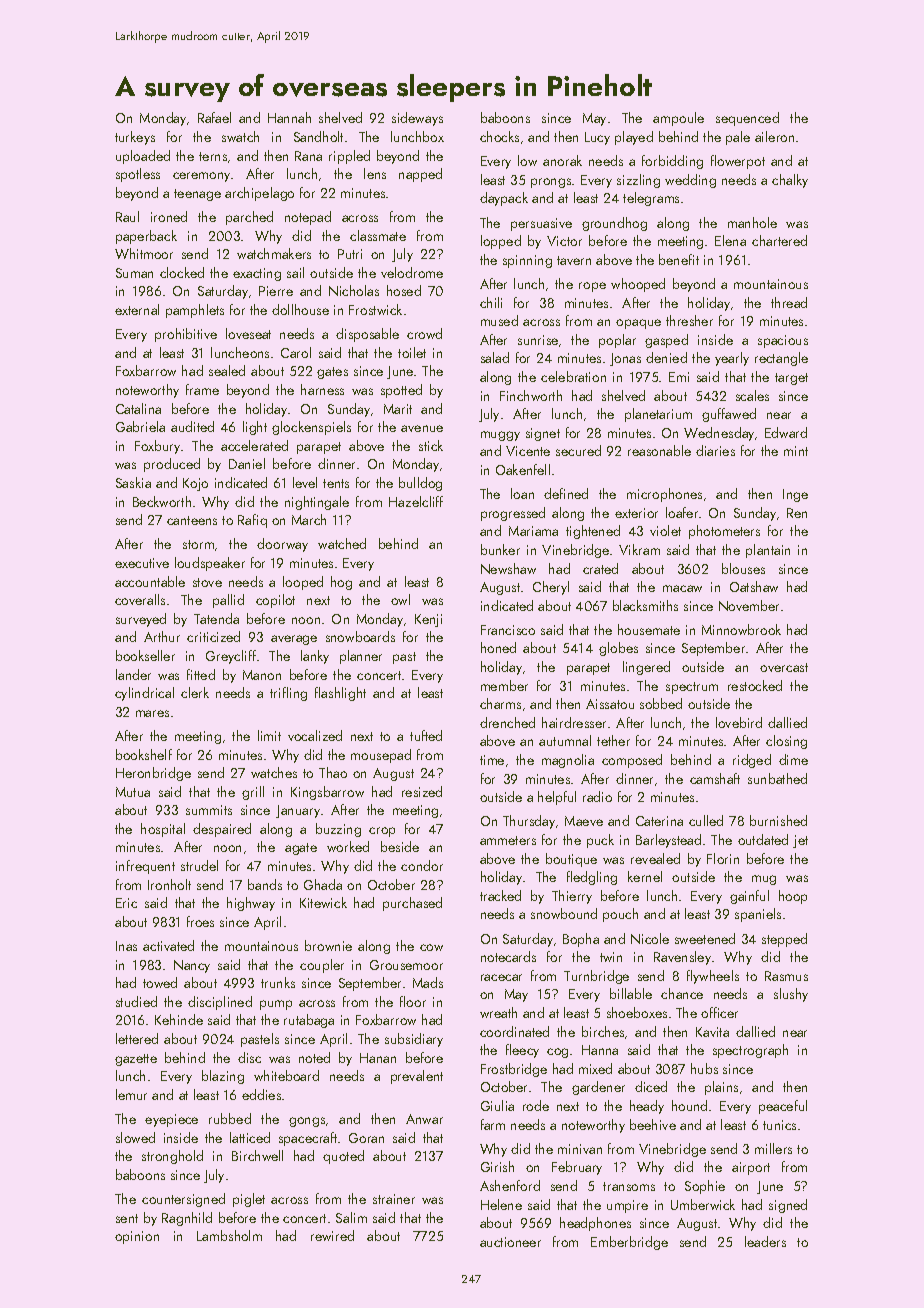 The height and width of the page is (1308, 924). I want to click on clocked, so click(182, 272).
